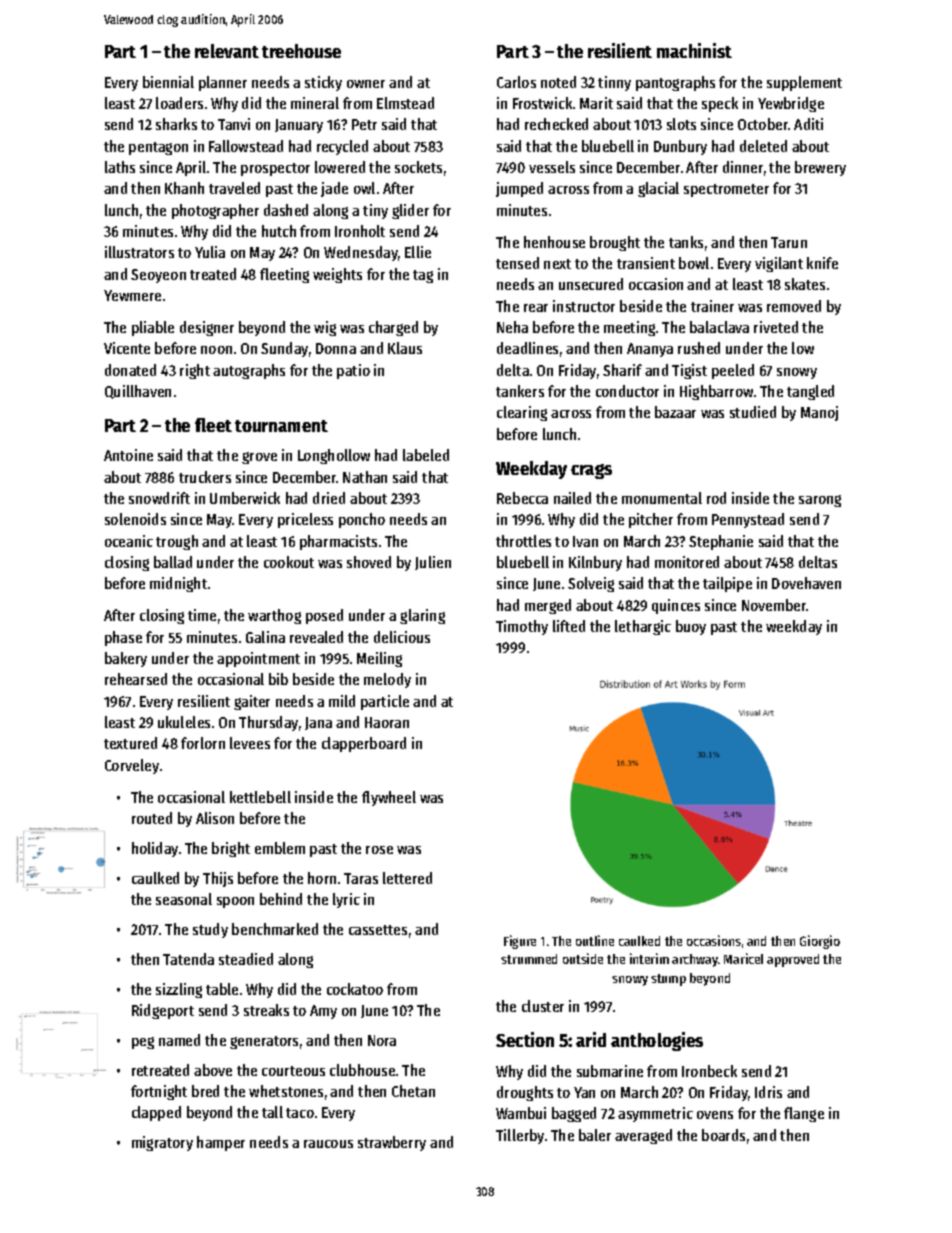 This screenshot has height=1233, width=952. Describe the element at coordinates (519, 189) in the screenshot. I see `jumped` at that location.
